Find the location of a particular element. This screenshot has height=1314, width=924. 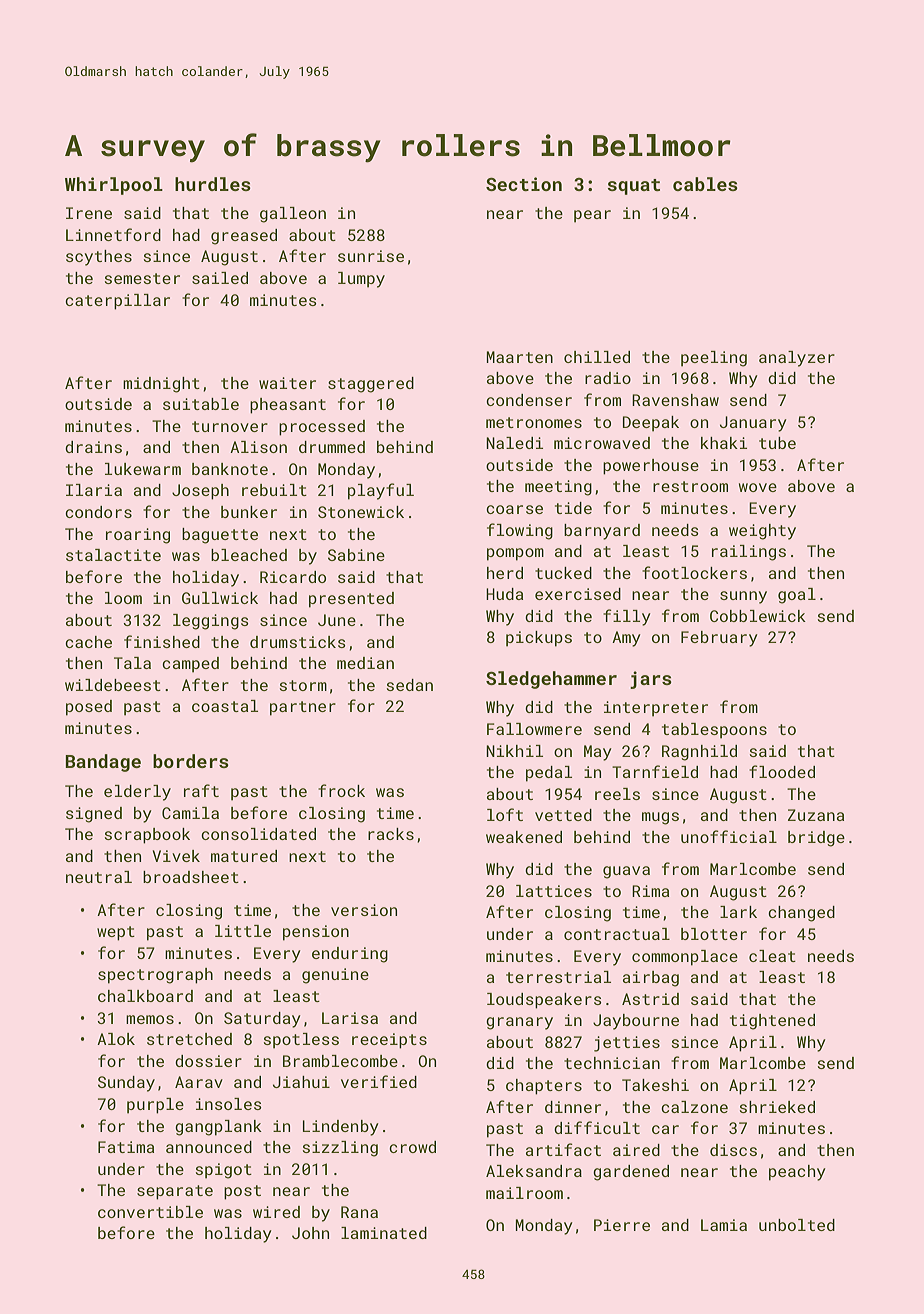

guava is located at coordinates (626, 872).
